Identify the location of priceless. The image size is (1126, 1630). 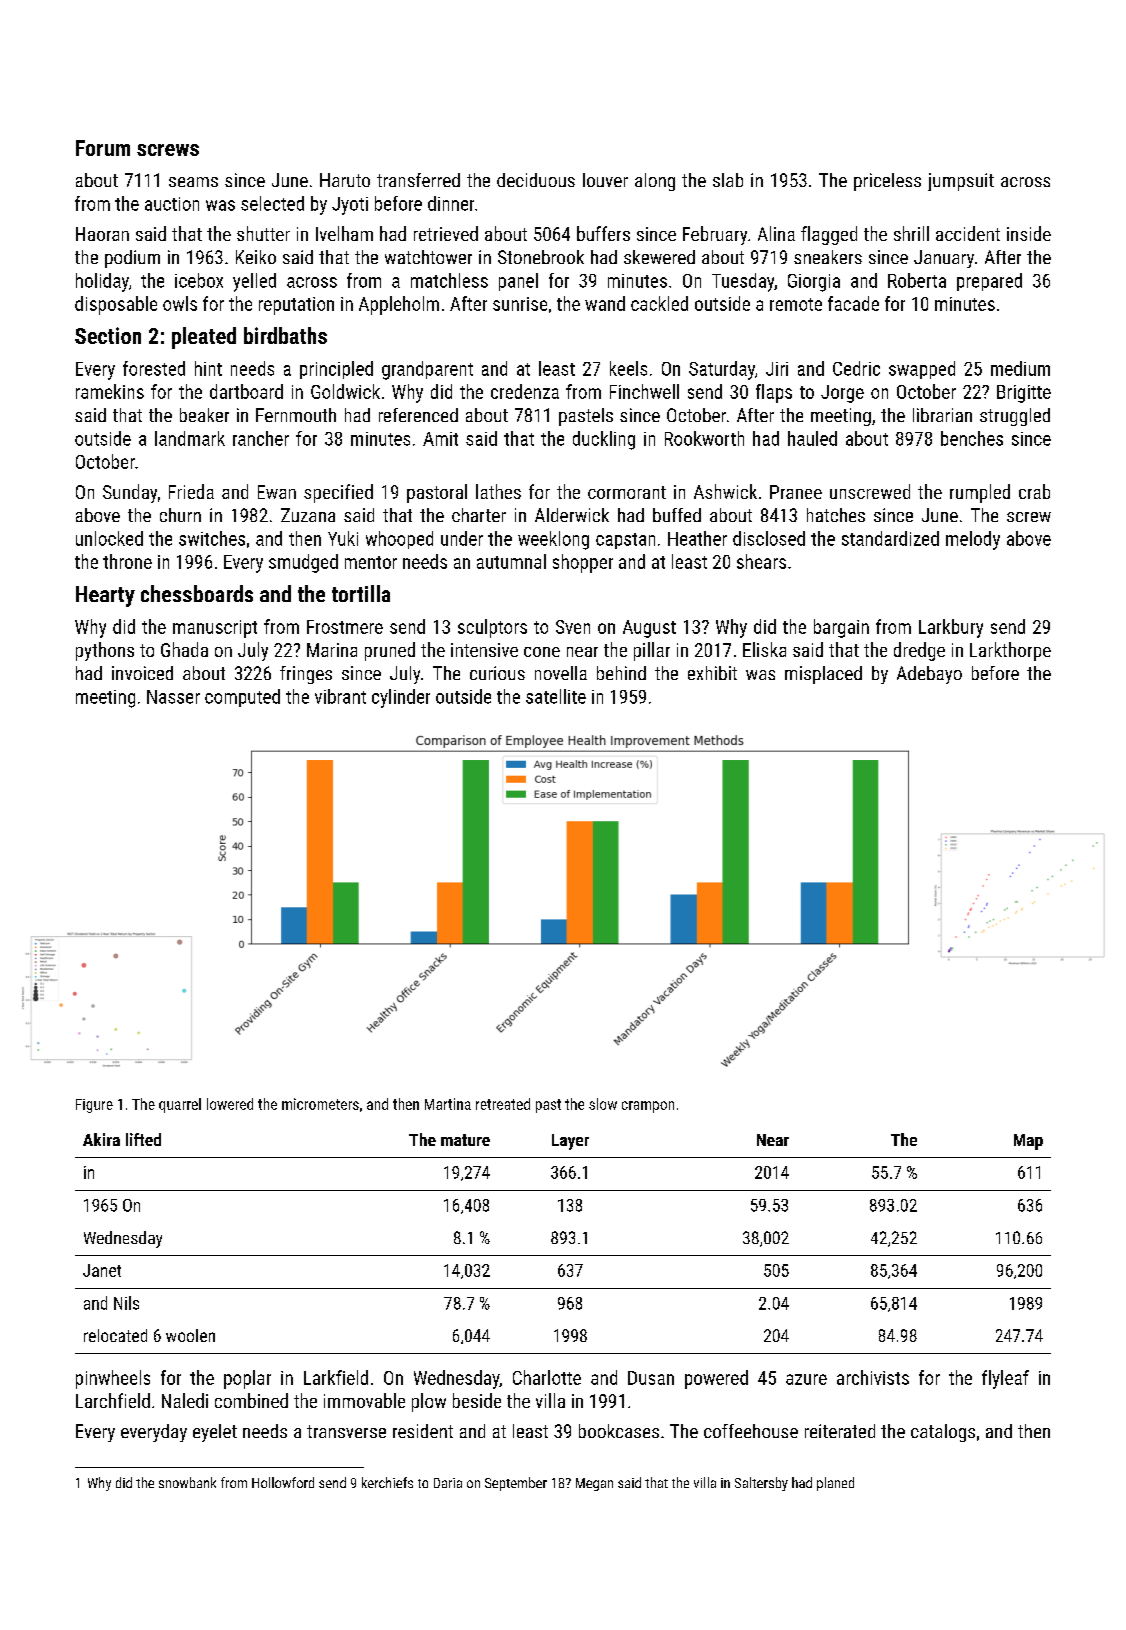
(887, 182).
